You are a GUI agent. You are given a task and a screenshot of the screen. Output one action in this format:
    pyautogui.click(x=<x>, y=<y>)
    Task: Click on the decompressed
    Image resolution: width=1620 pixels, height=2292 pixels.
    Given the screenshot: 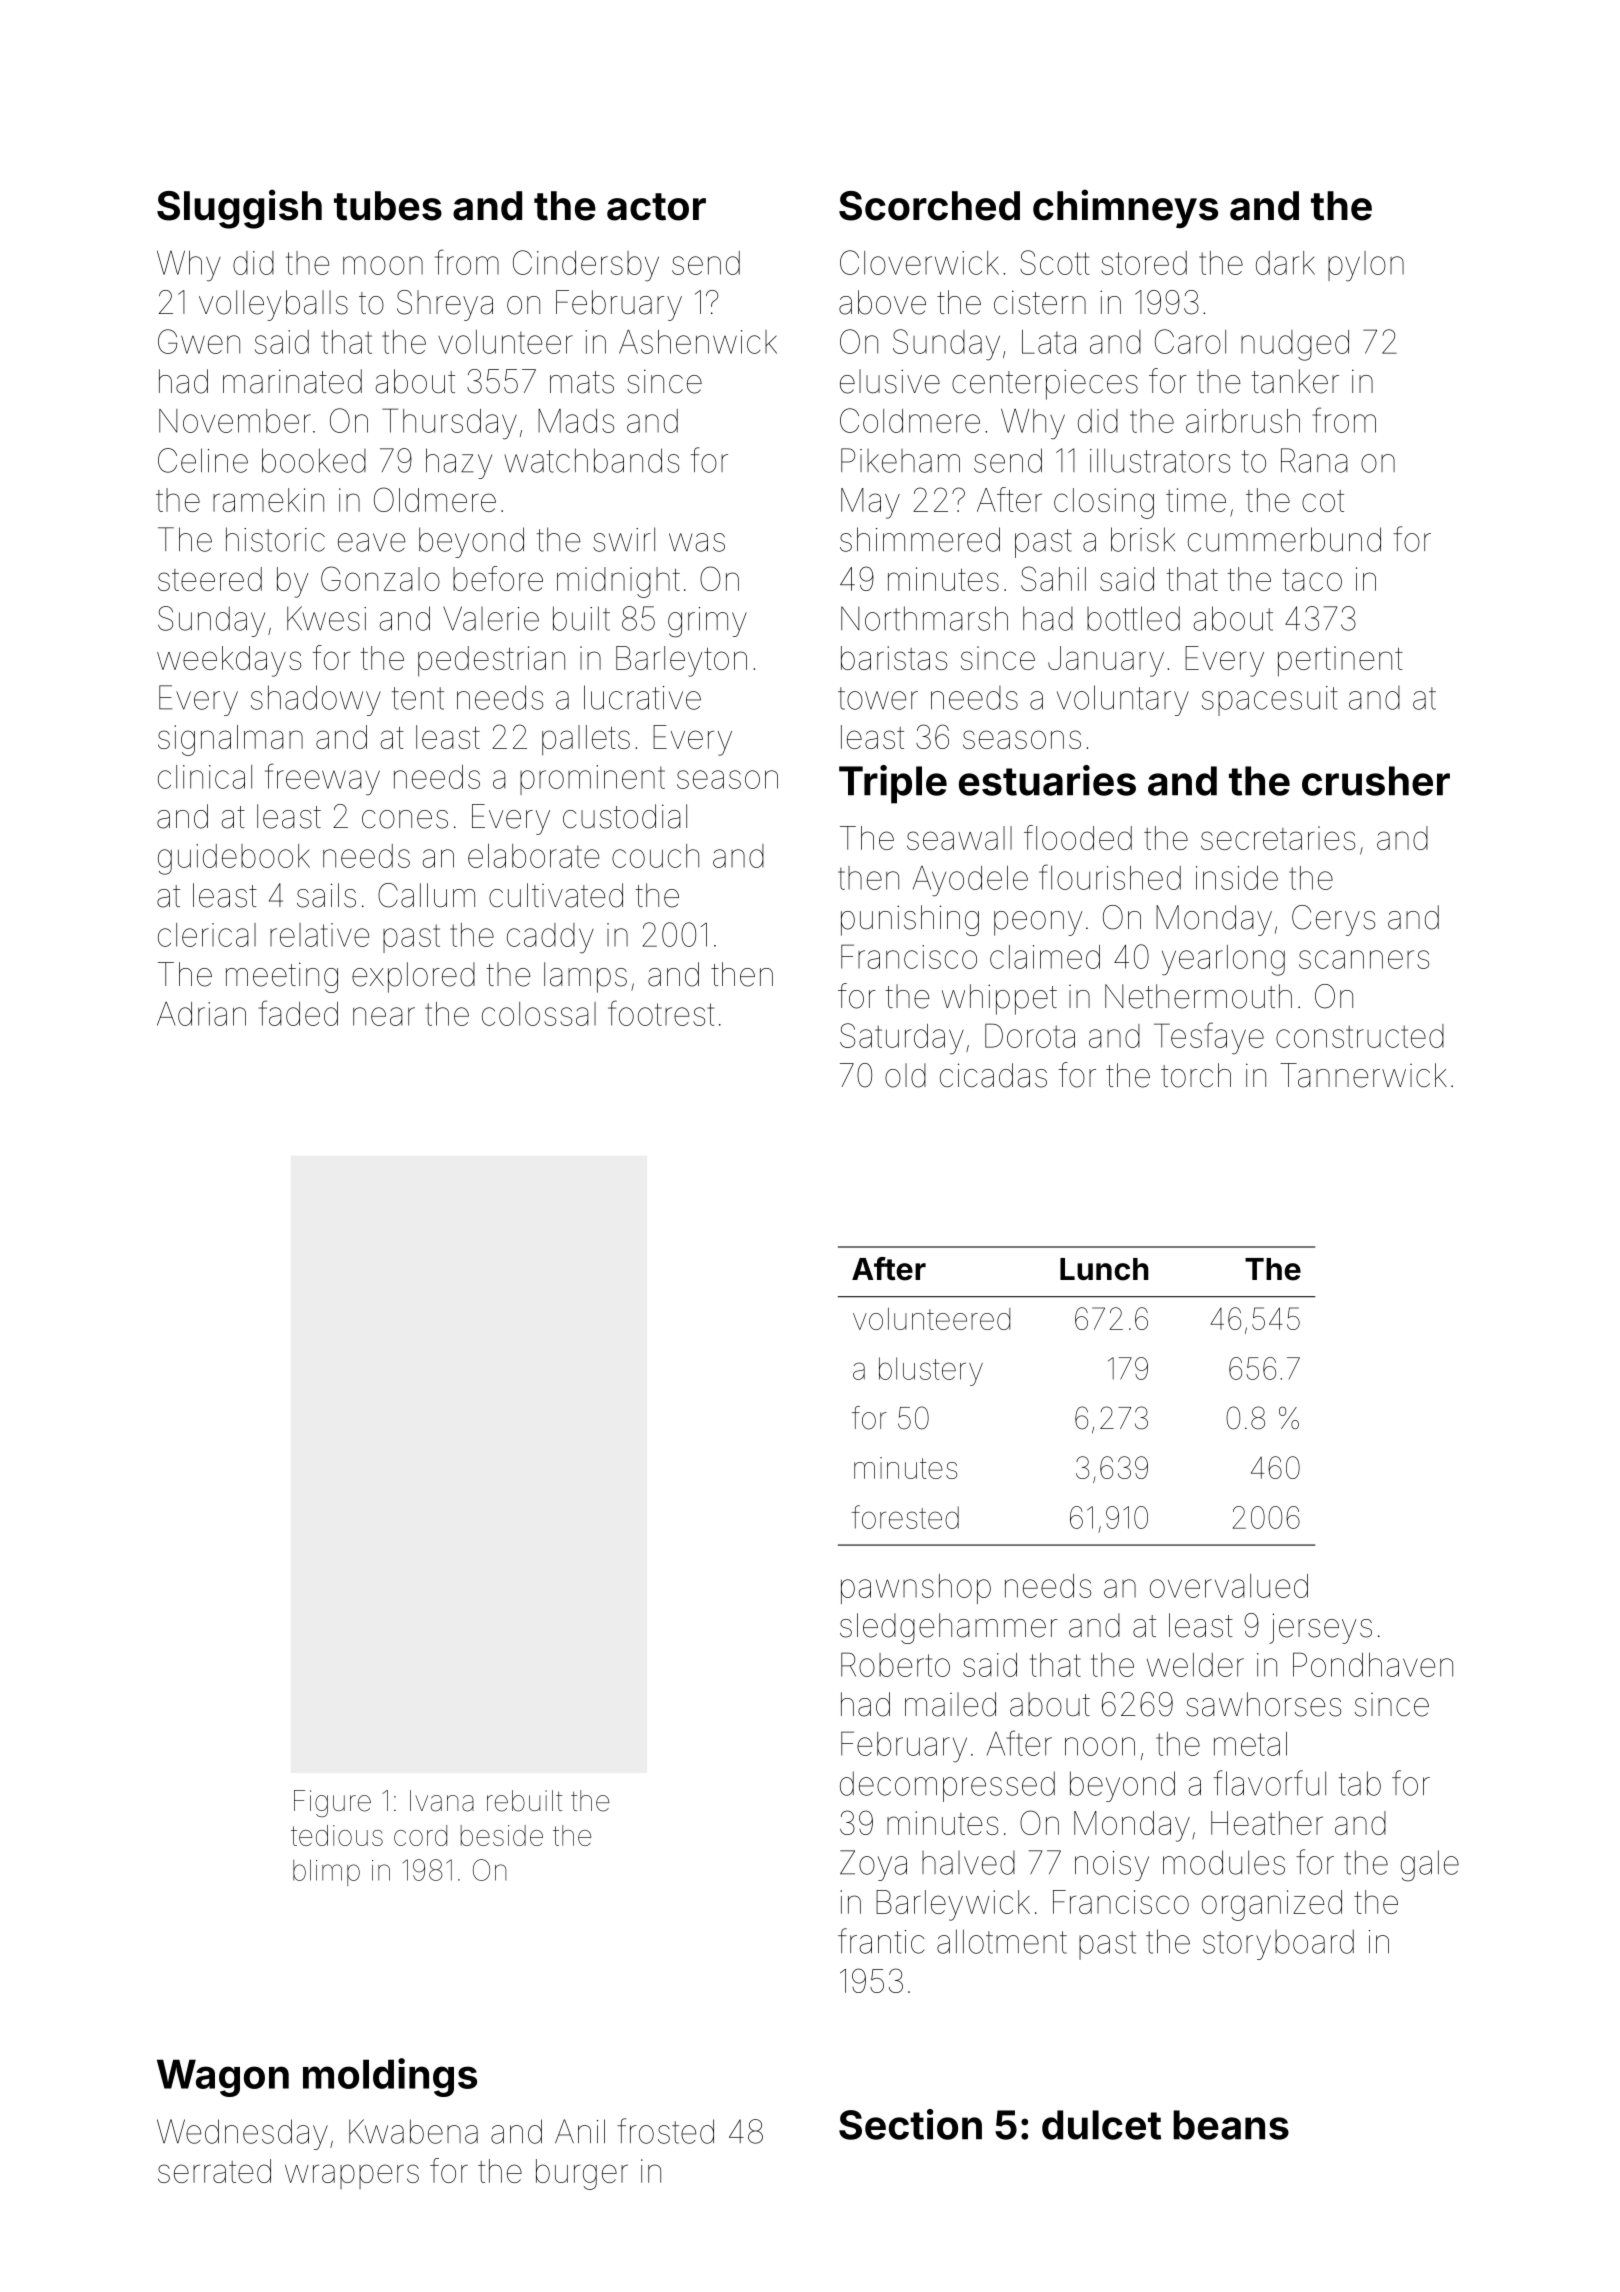 What is the action you would take?
    pyautogui.click(x=947, y=1786)
